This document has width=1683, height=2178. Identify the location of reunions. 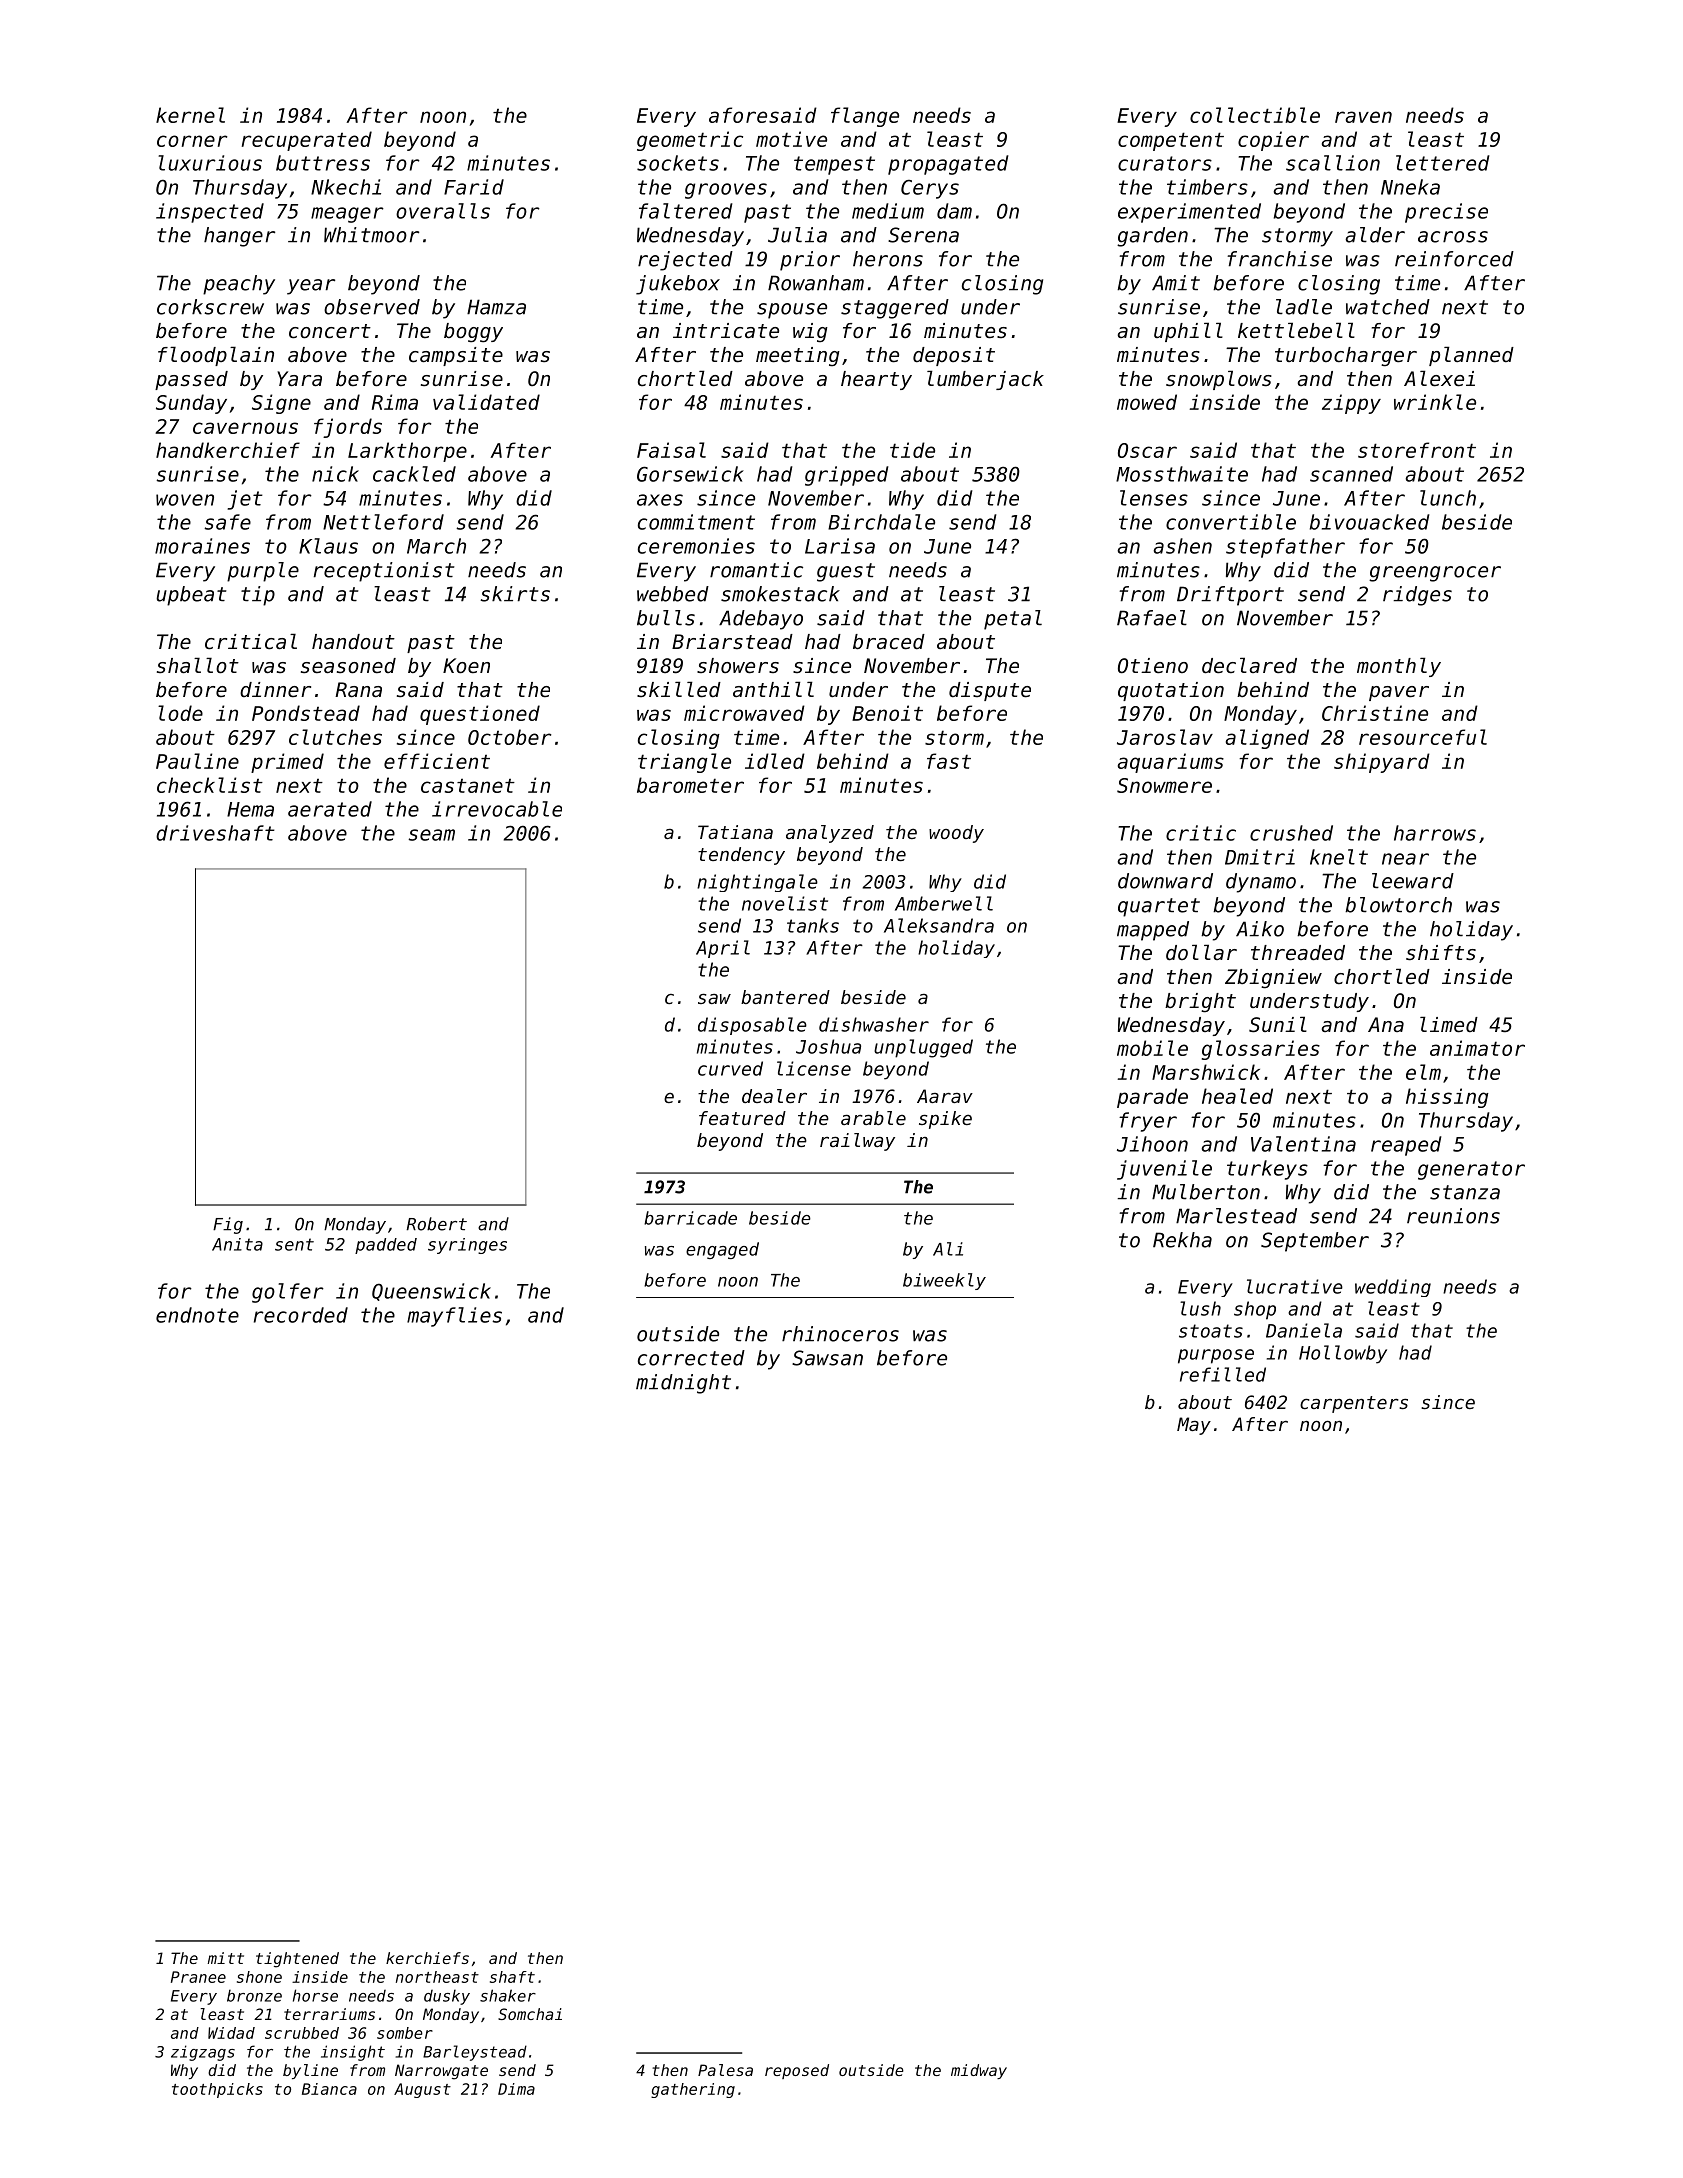
(1453, 1216).
